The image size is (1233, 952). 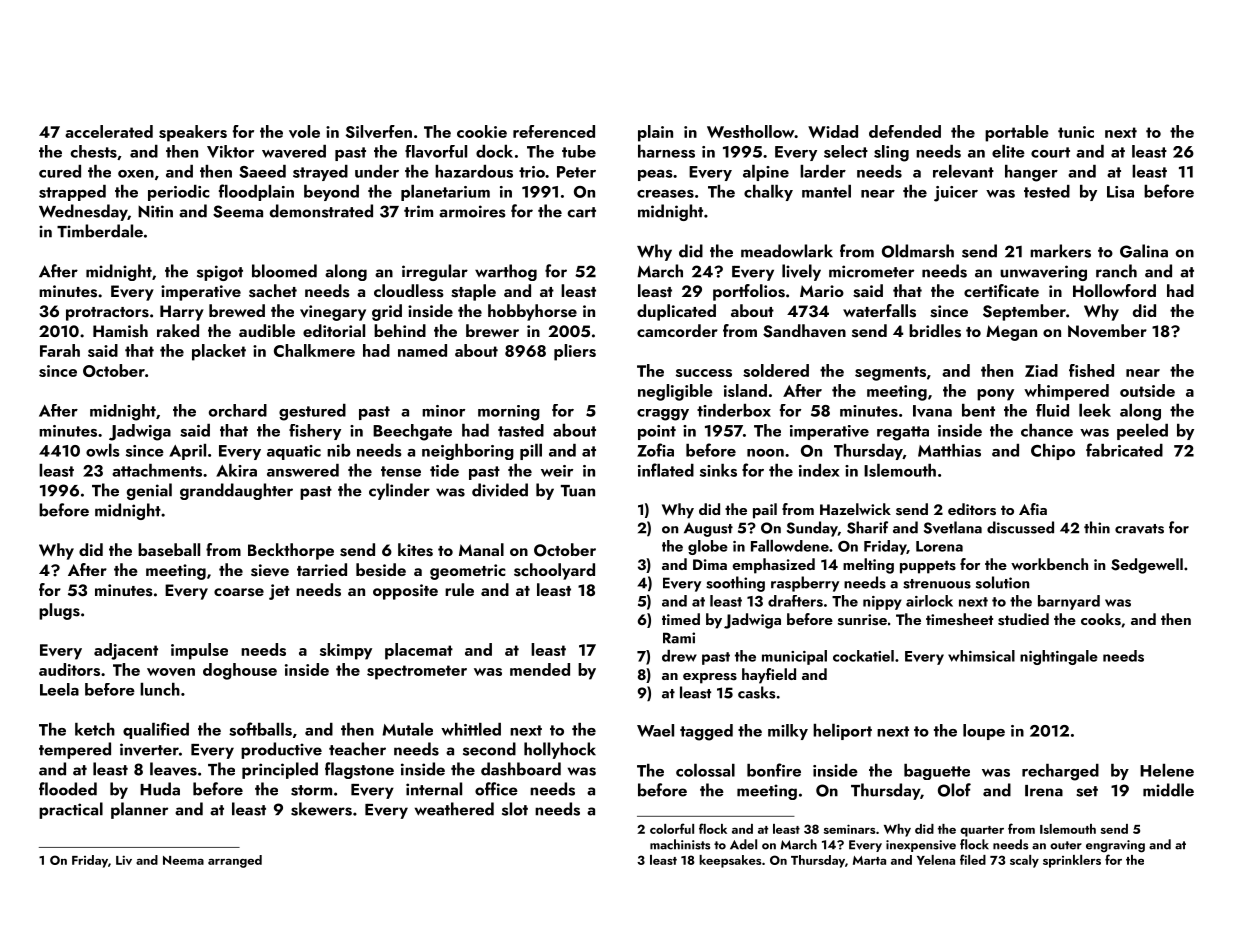 What do you see at coordinates (183, 860) in the page?
I see `Neema` at bounding box center [183, 860].
